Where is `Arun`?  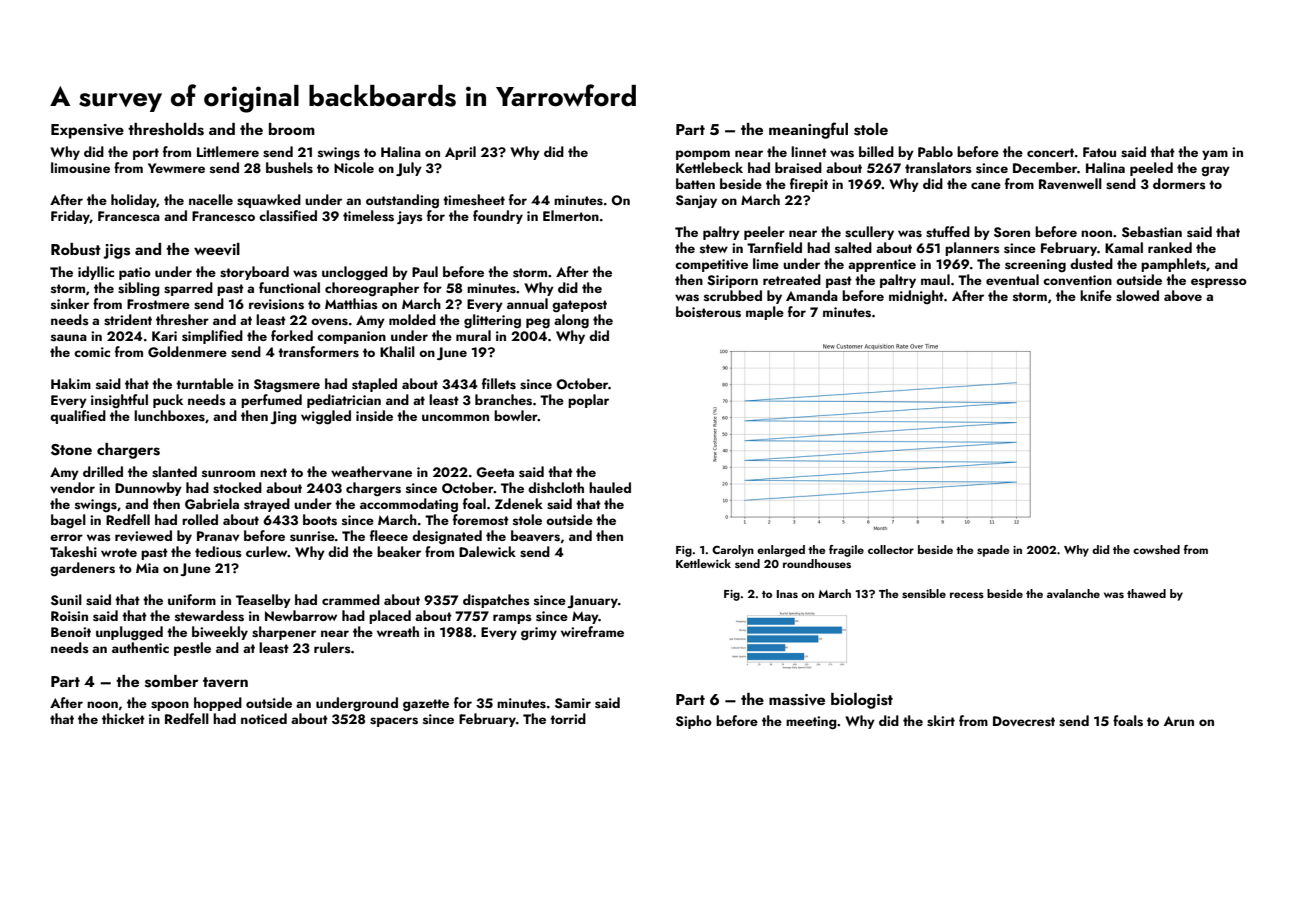
Arun is located at coordinates (1179, 721).
